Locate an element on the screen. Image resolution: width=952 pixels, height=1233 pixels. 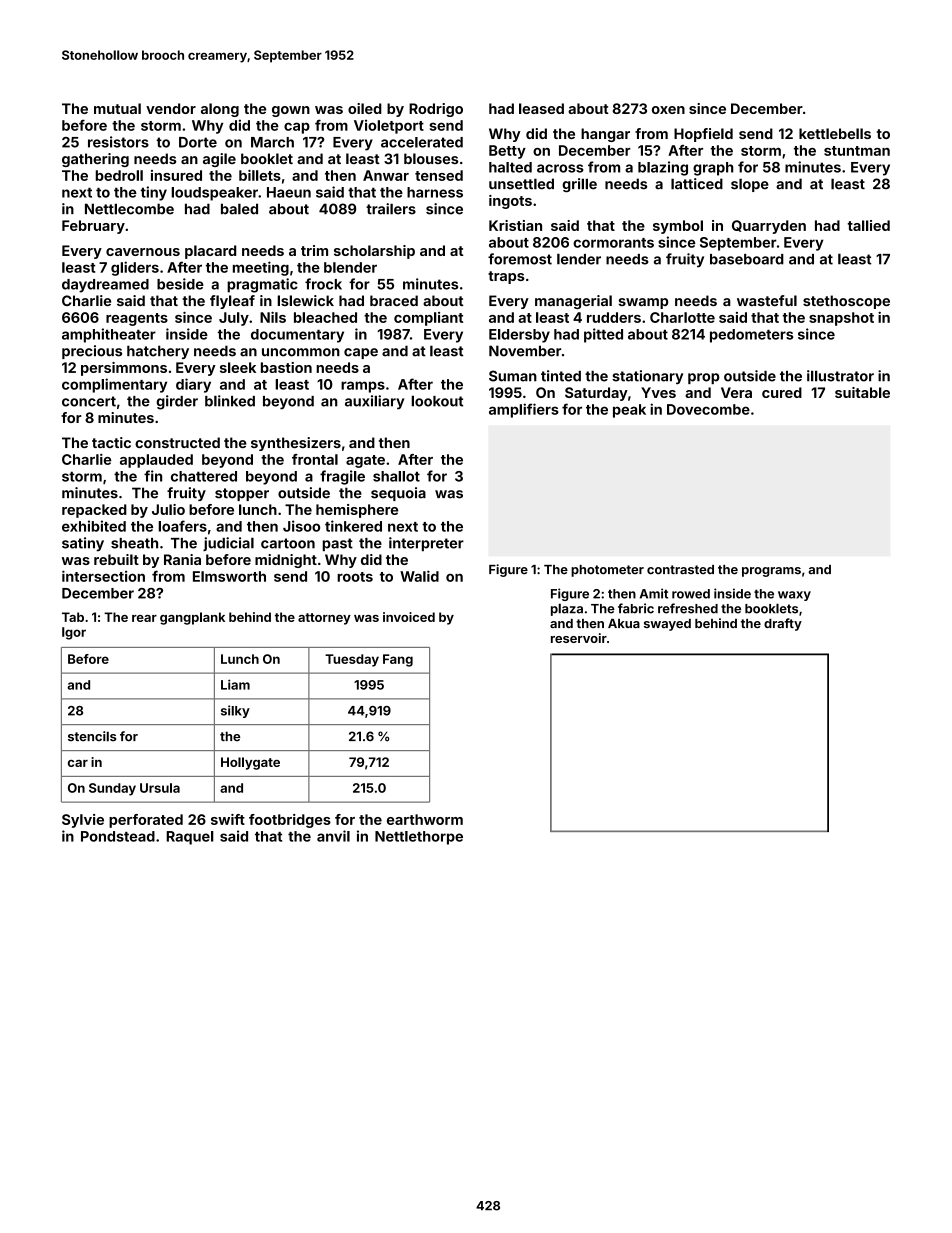
Raquel is located at coordinates (190, 838).
